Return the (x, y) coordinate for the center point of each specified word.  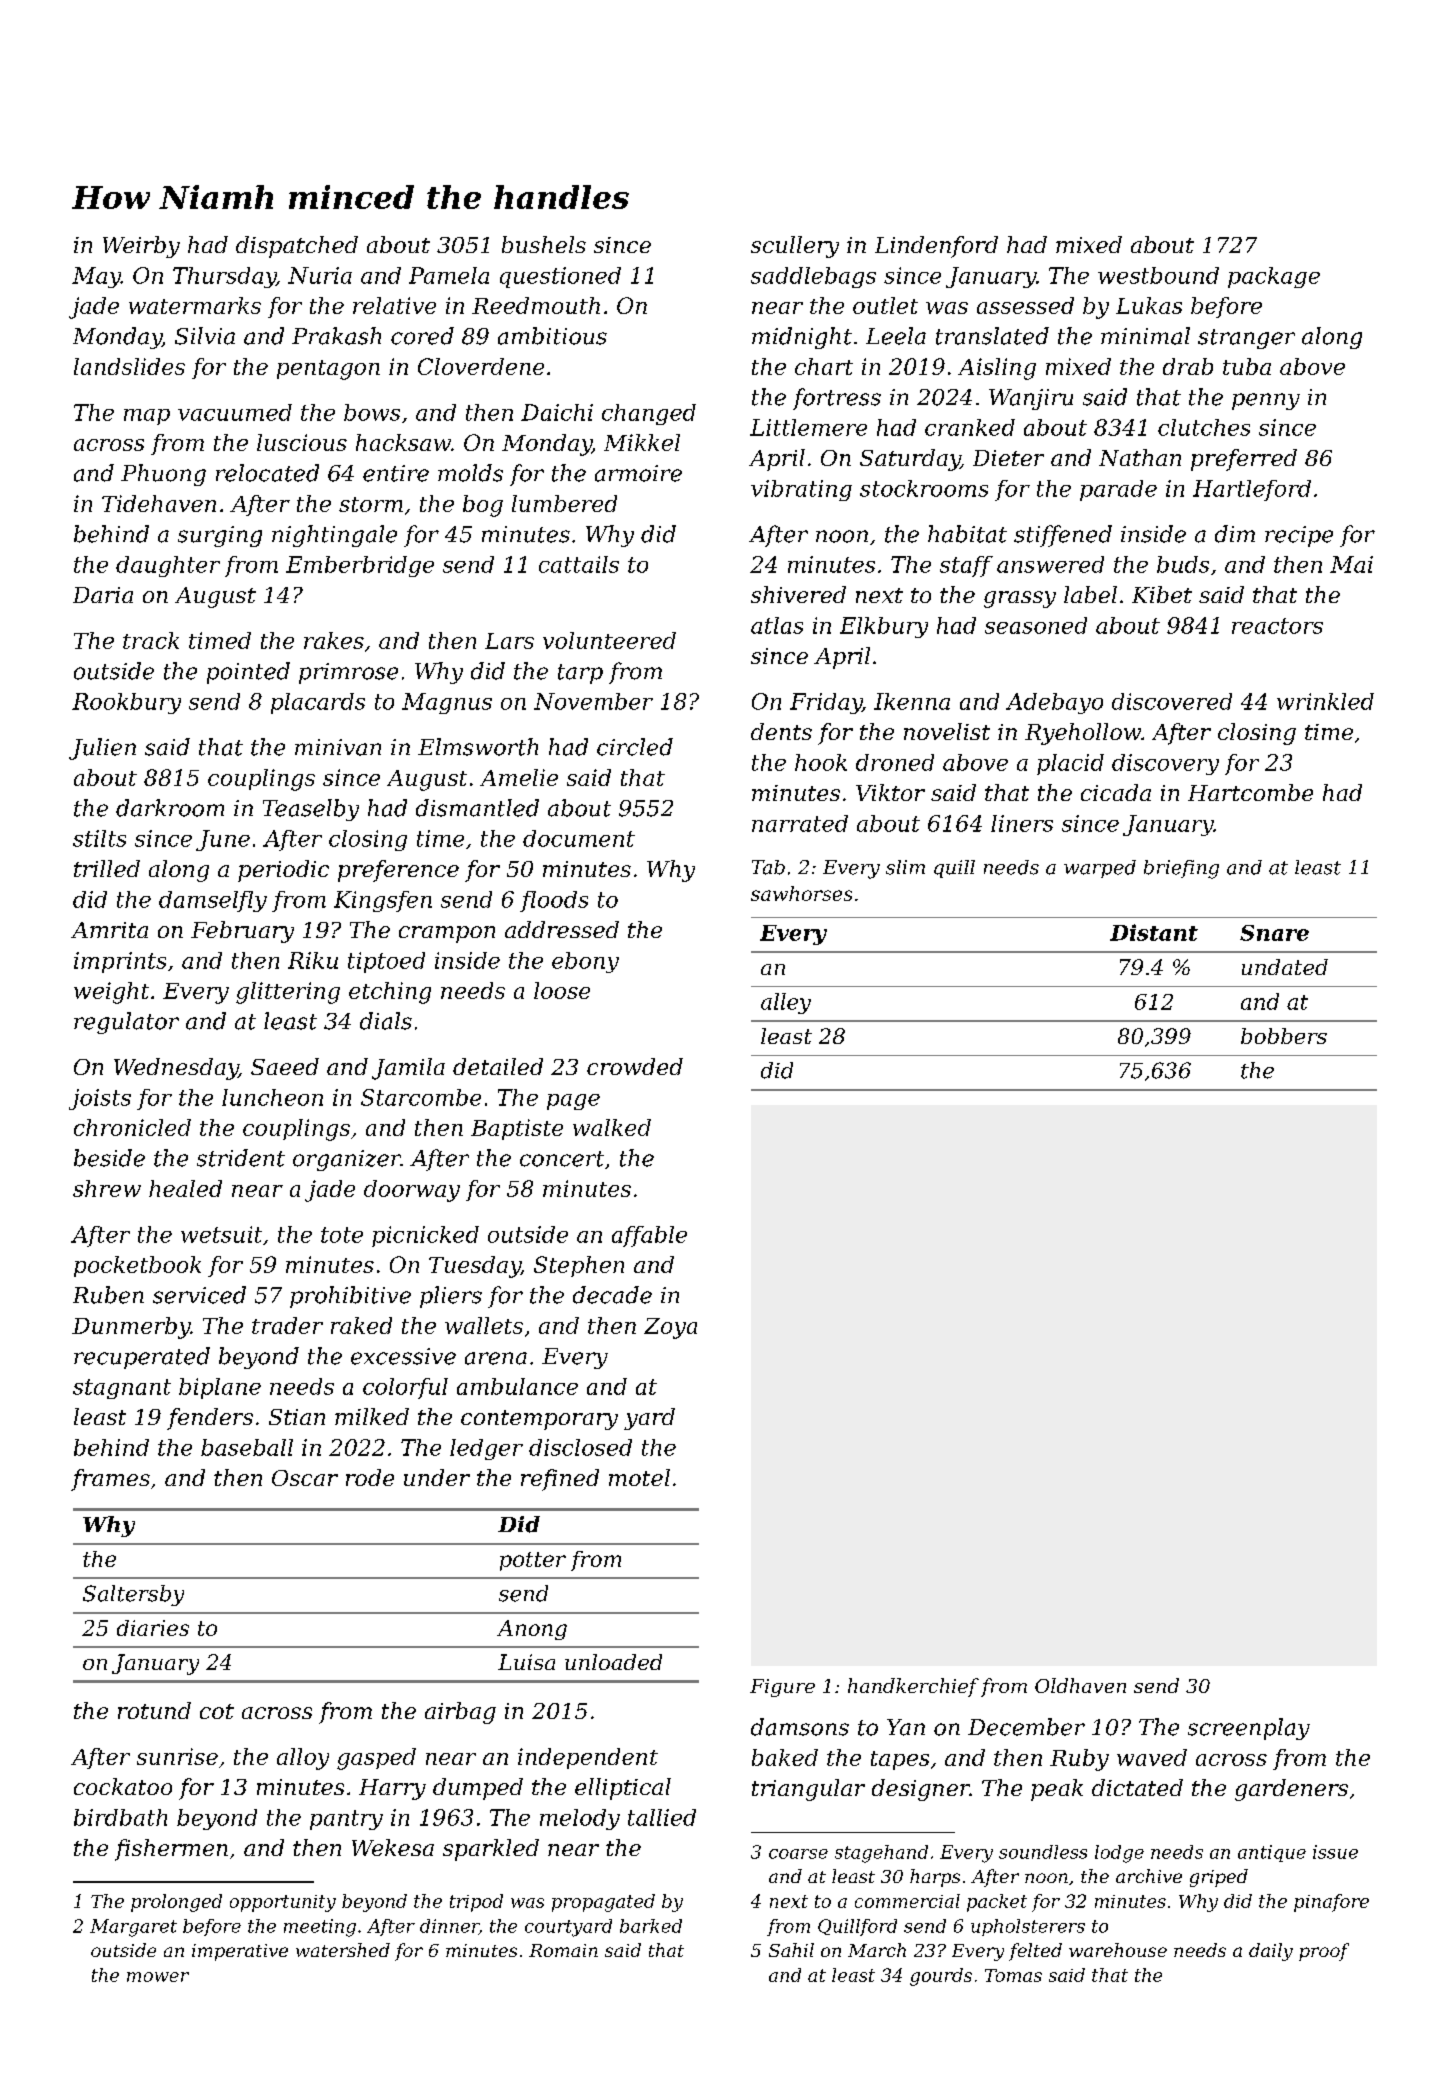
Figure (782, 1688)
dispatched (297, 247)
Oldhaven (1080, 1685)
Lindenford (936, 247)
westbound (1158, 275)
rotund (154, 1710)
